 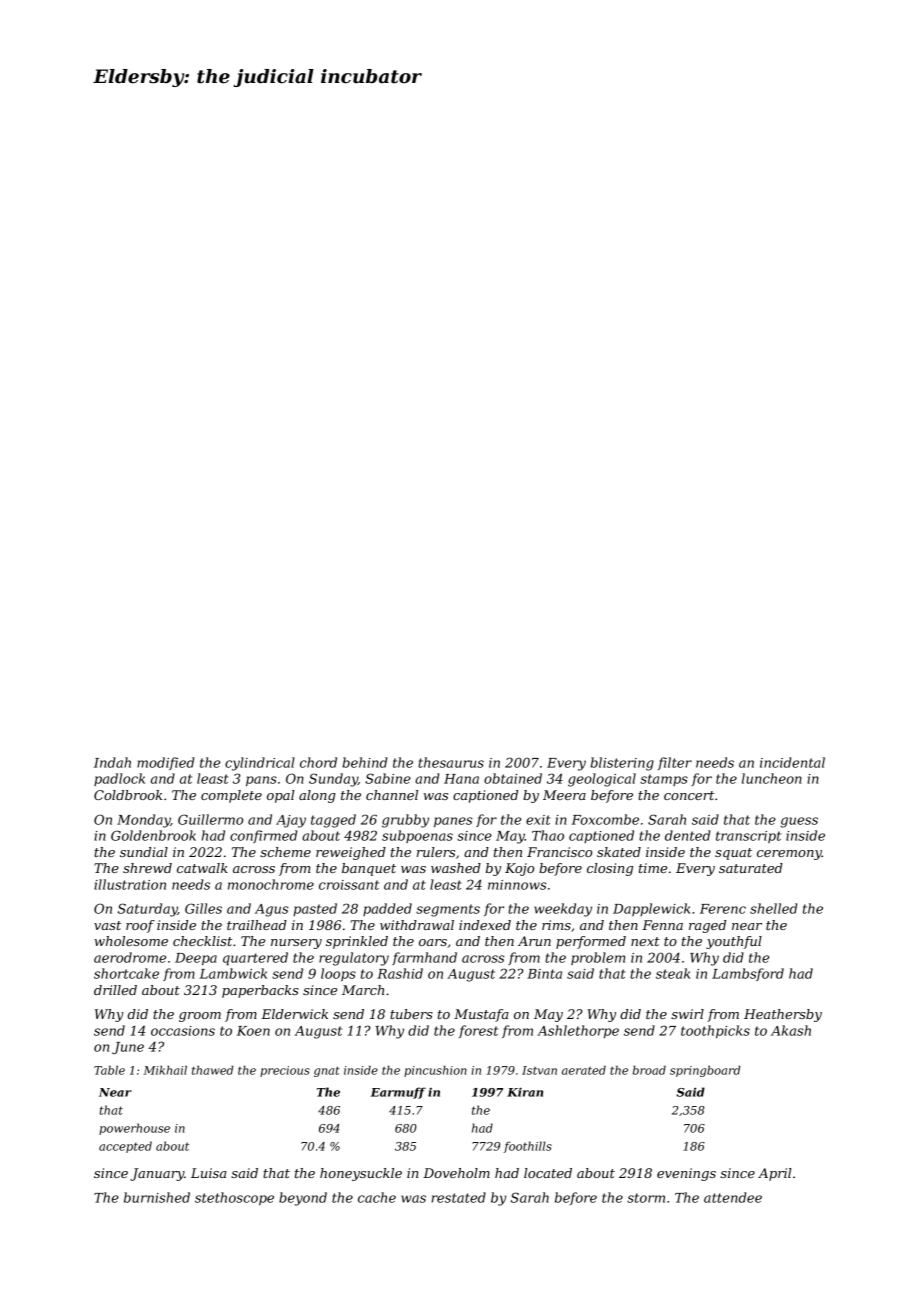 I want to click on precious, so click(x=285, y=1071).
